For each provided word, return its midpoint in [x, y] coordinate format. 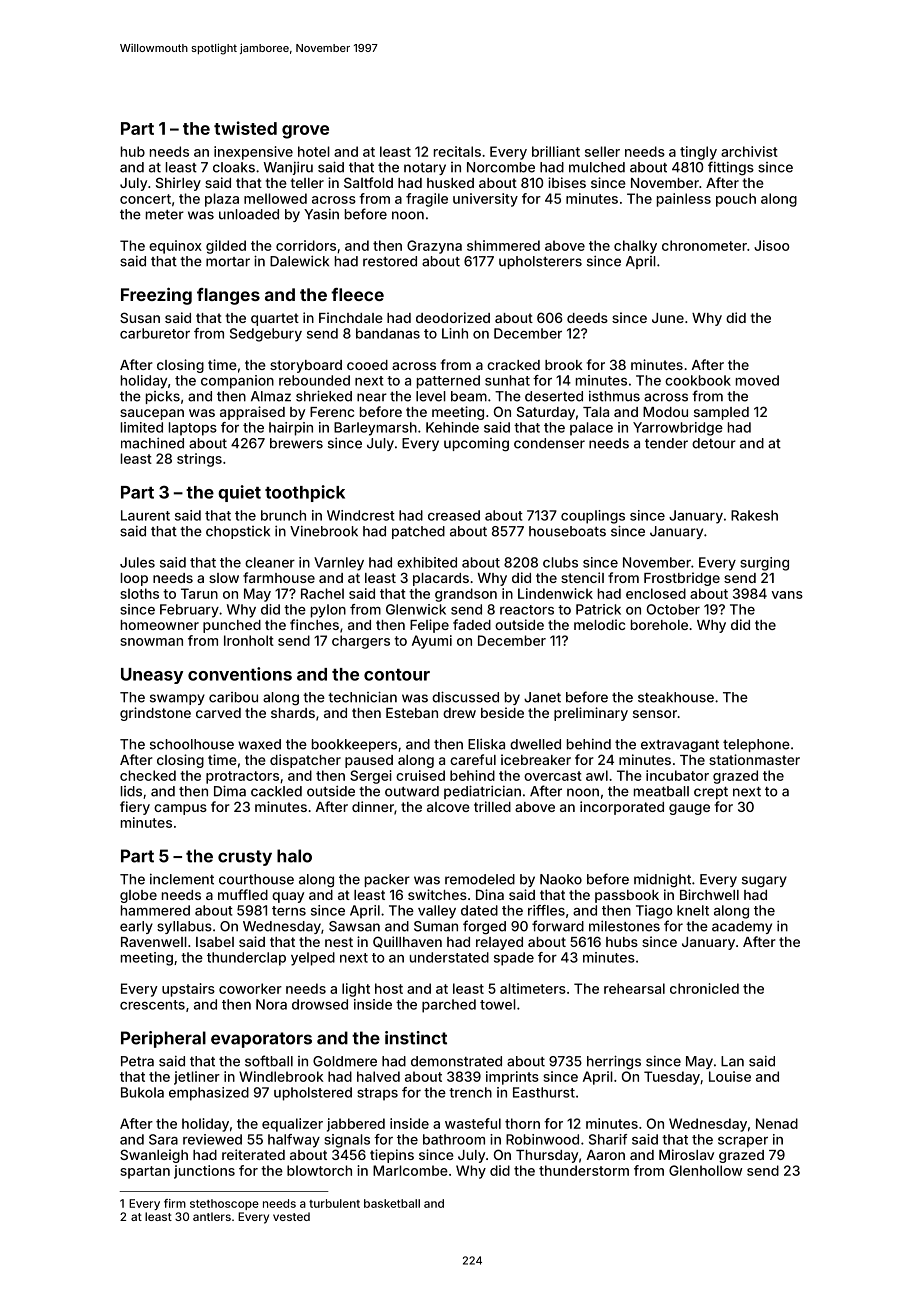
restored [390, 261]
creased [454, 515]
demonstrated [456, 1061]
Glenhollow [706, 1170]
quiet [239, 493]
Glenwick [416, 609]
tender [666, 443]
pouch [736, 200]
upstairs [188, 990]
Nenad [777, 1123]
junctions [204, 1172]
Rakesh [754, 515]
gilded [226, 247]
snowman [151, 642]
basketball [392, 1203]
